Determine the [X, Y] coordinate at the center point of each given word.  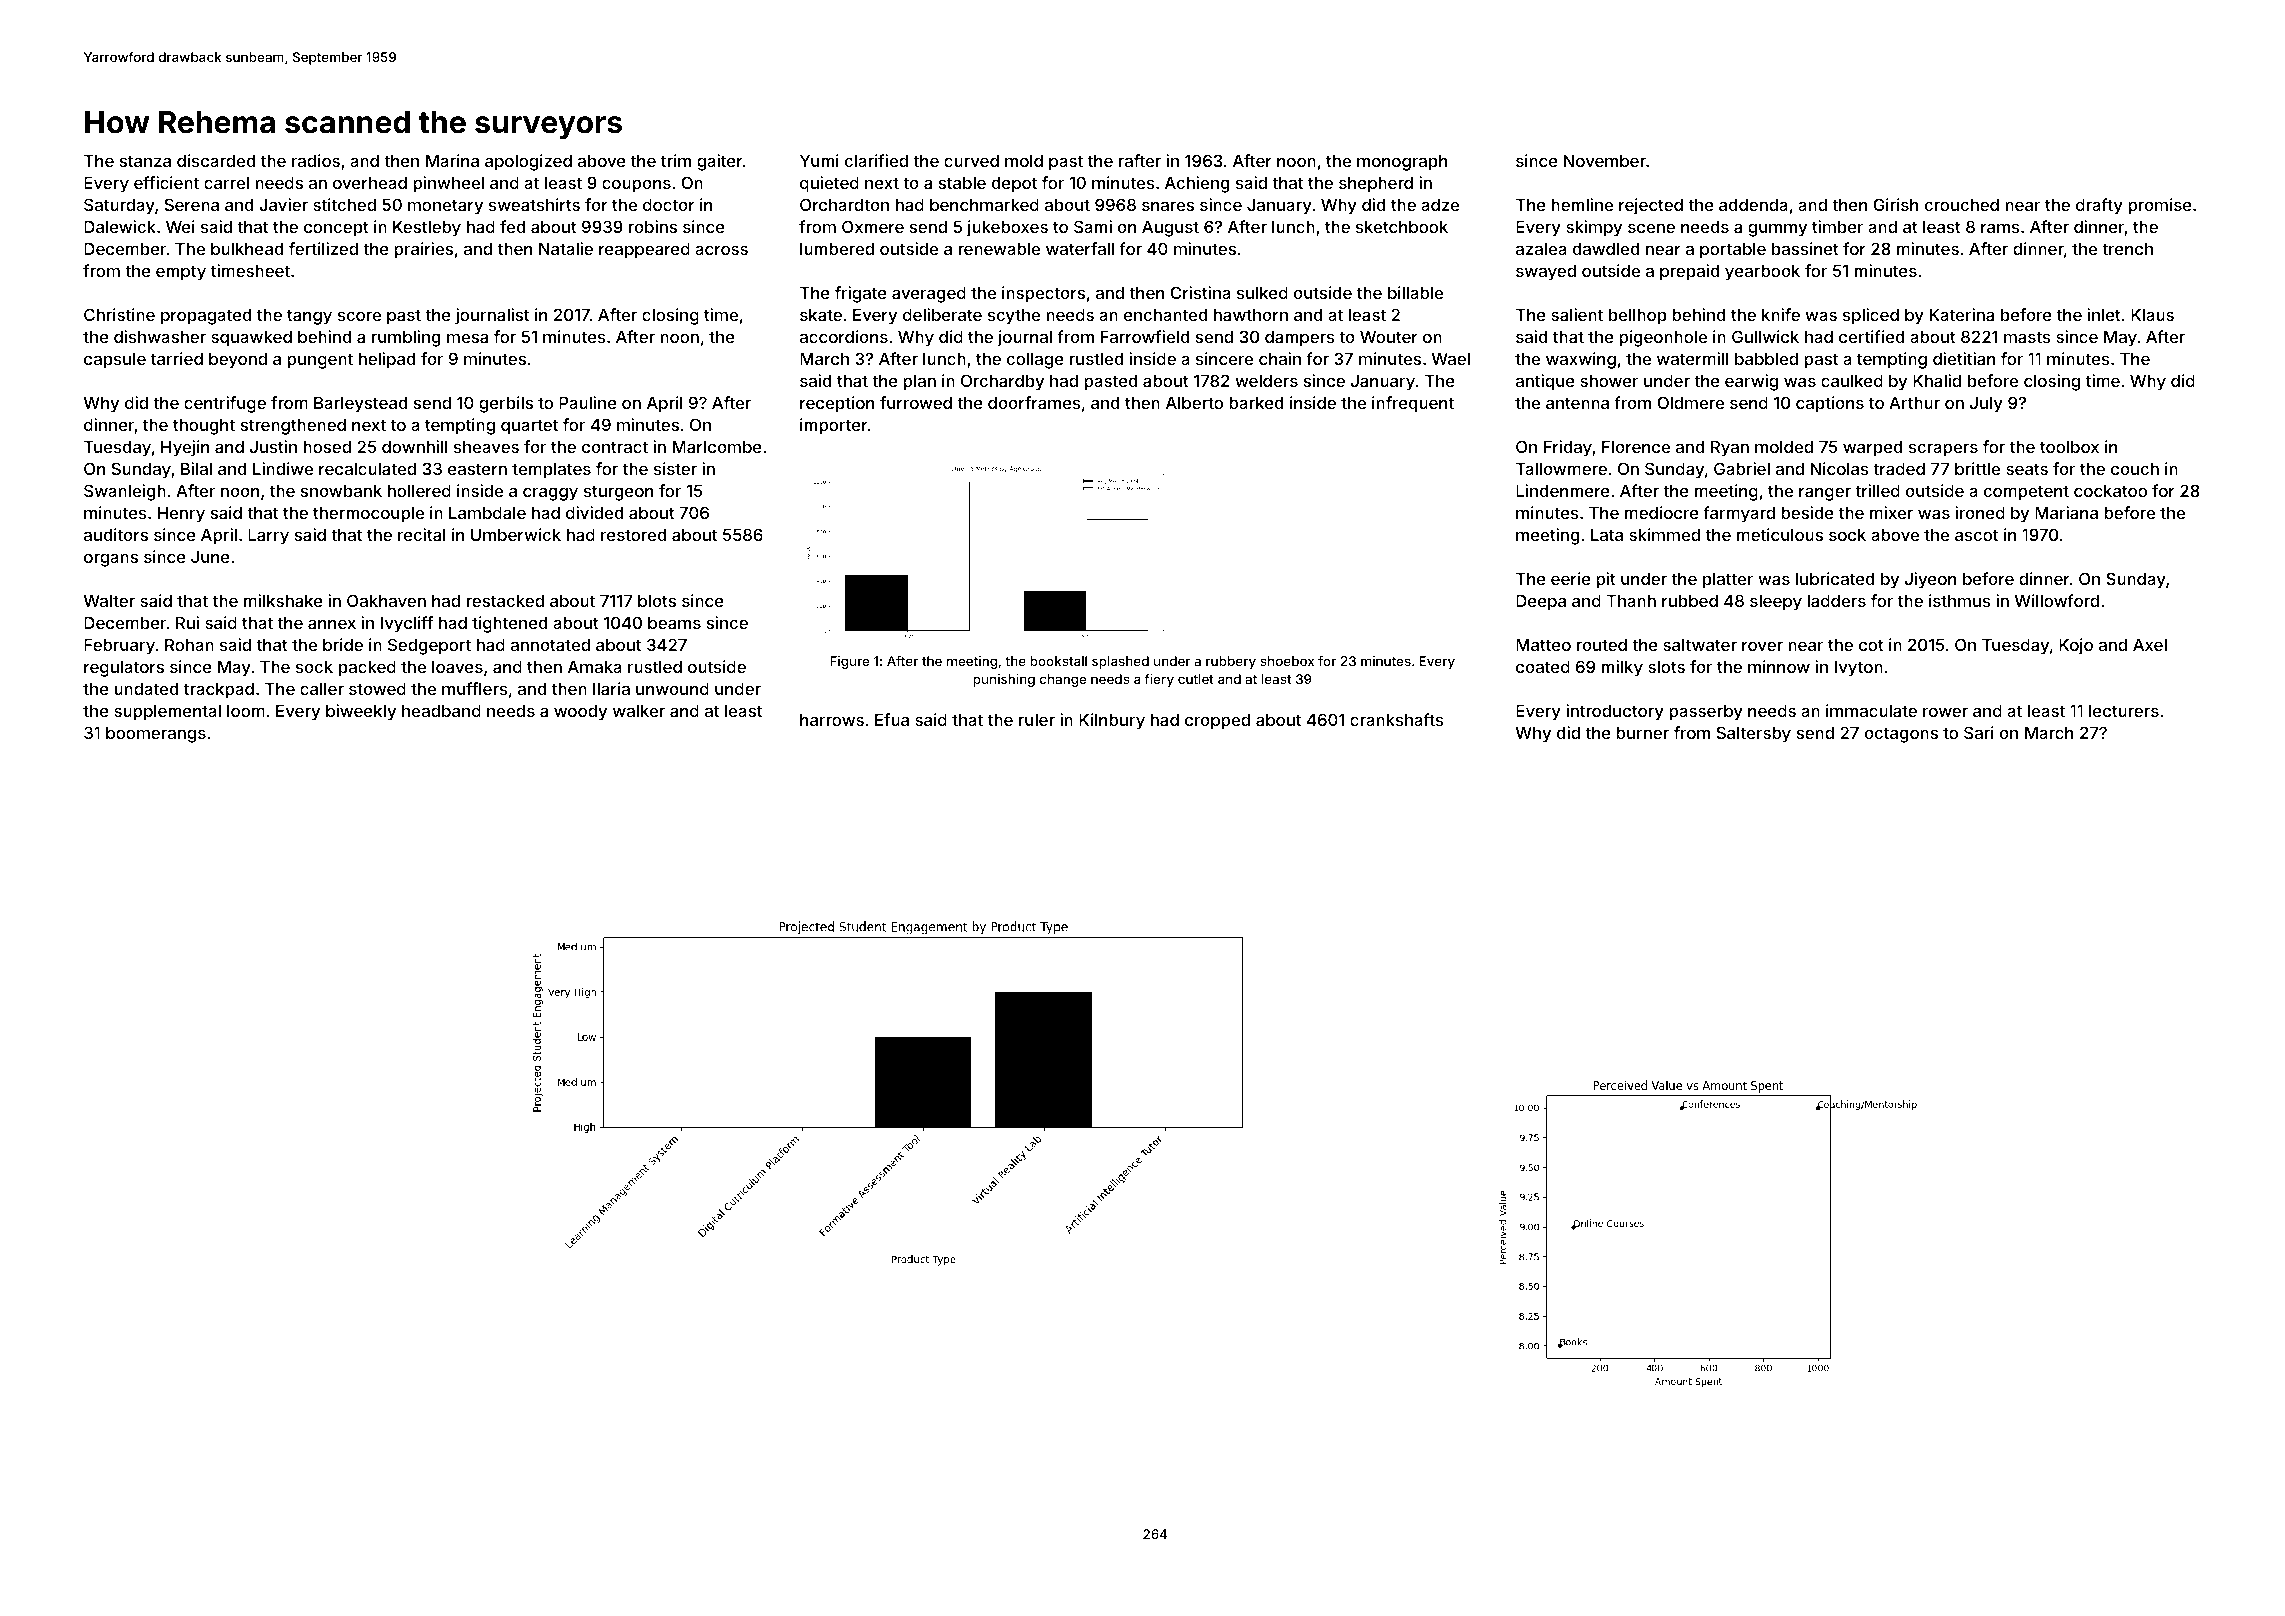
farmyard [1739, 514]
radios [316, 160]
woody [580, 713]
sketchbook [1402, 227]
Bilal [196, 468]
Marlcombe [717, 447]
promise [2160, 206]
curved [971, 161]
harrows [832, 720]
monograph [1402, 163]
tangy [309, 317]
